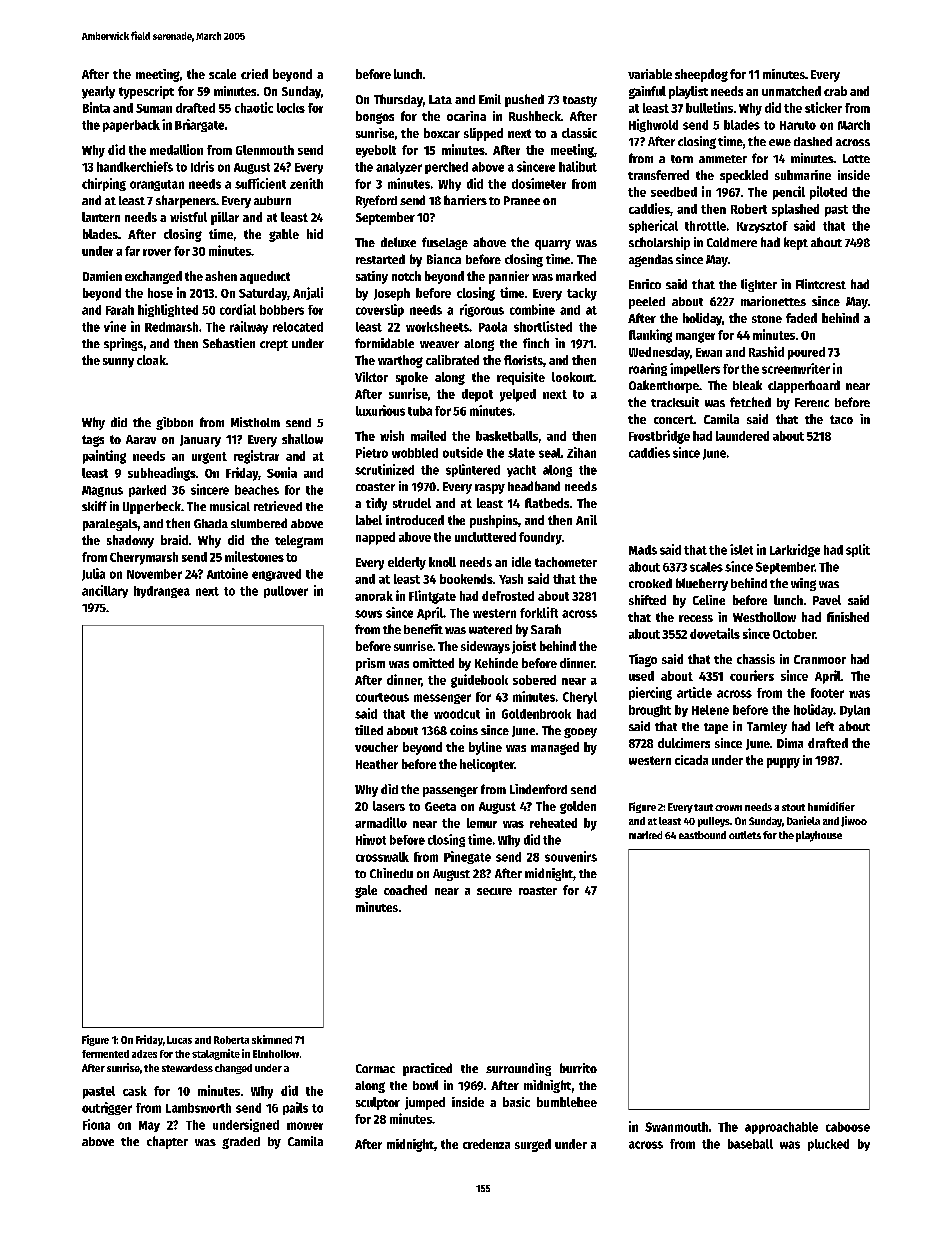 This image has width=952, height=1233. I want to click on tape, so click(716, 728).
